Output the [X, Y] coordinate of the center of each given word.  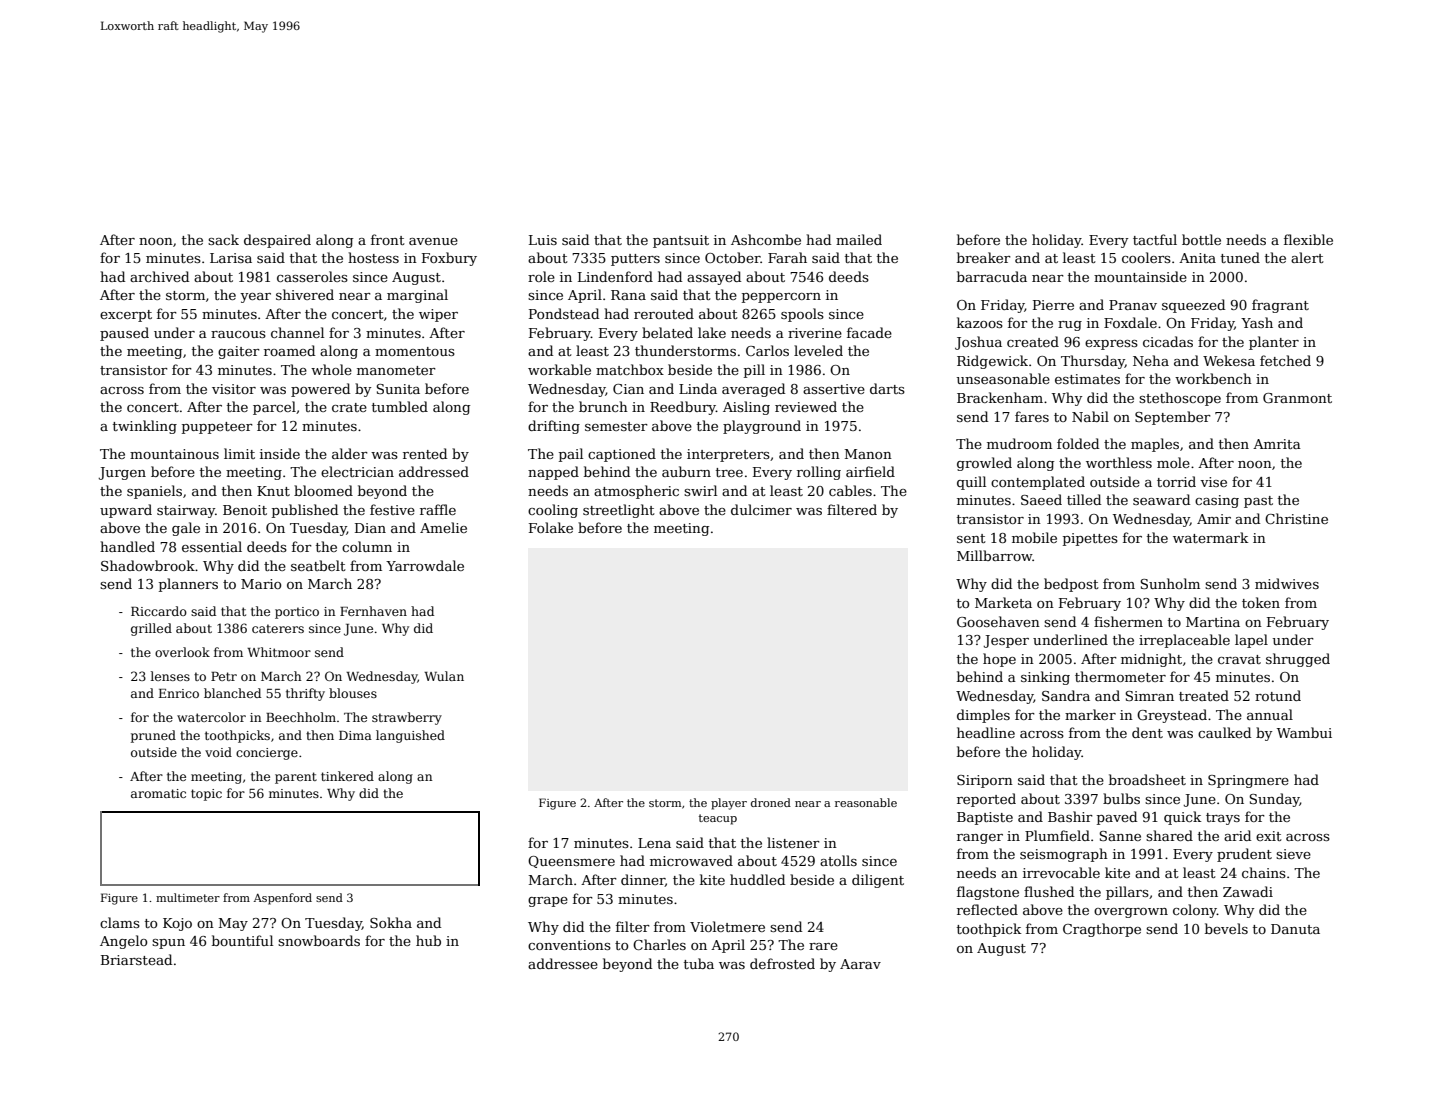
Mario [261, 584]
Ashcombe [766, 239]
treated [1204, 695]
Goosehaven [998, 621]
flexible [1308, 239]
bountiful [242, 940]
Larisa [231, 258]
